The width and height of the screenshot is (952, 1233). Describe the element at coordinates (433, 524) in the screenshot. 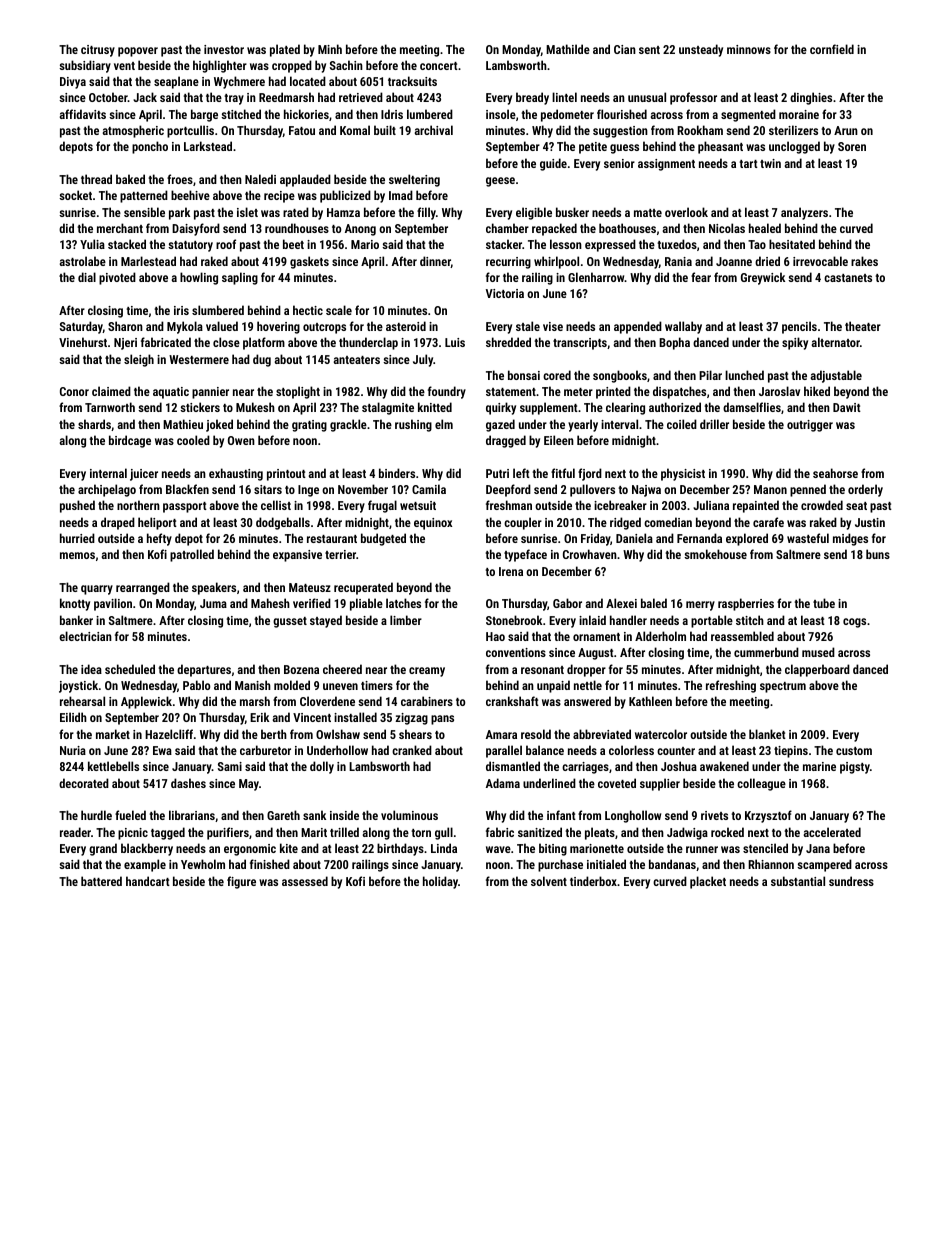

I see `equinox` at that location.
